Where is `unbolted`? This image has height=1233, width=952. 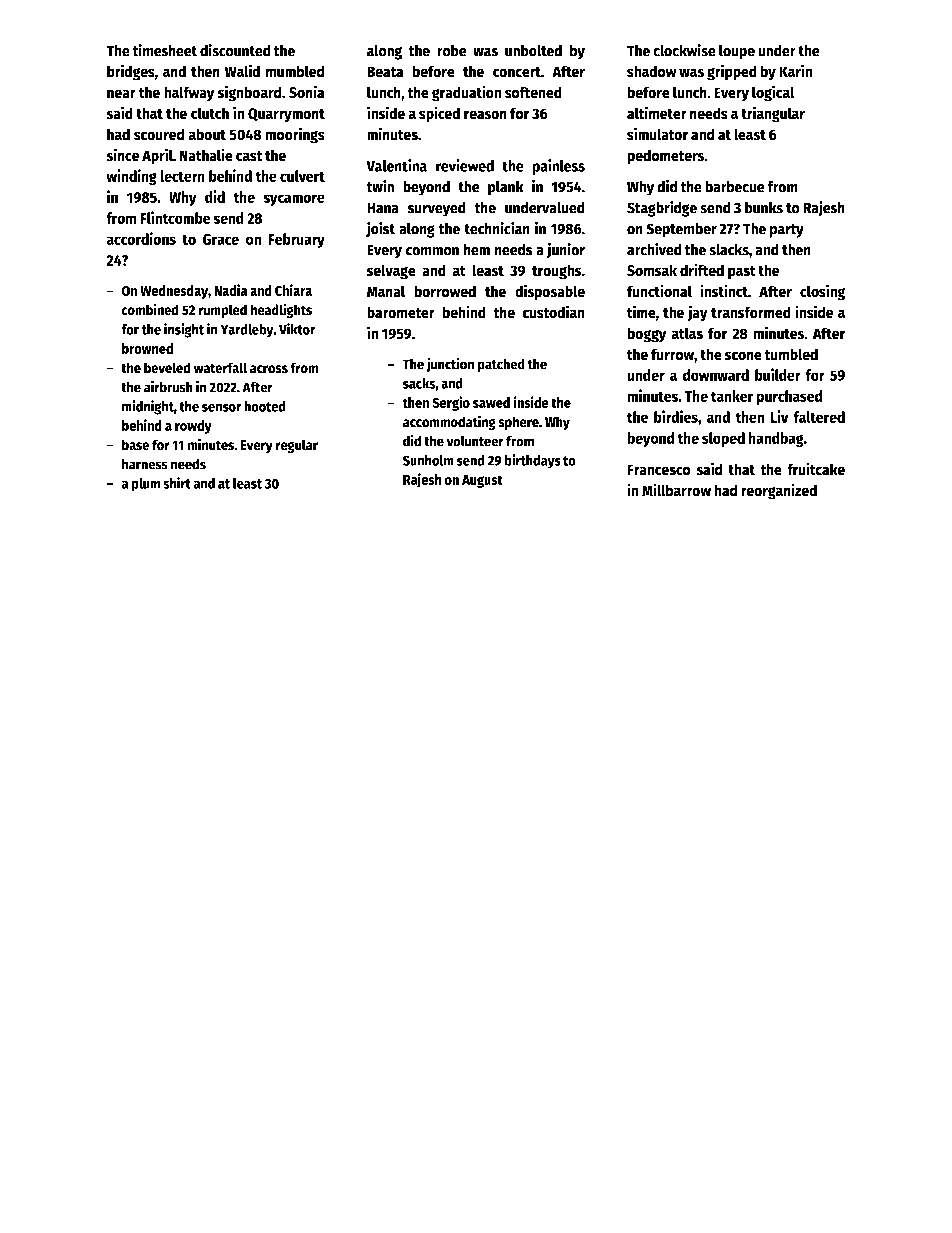
unbolted is located at coordinates (533, 50).
